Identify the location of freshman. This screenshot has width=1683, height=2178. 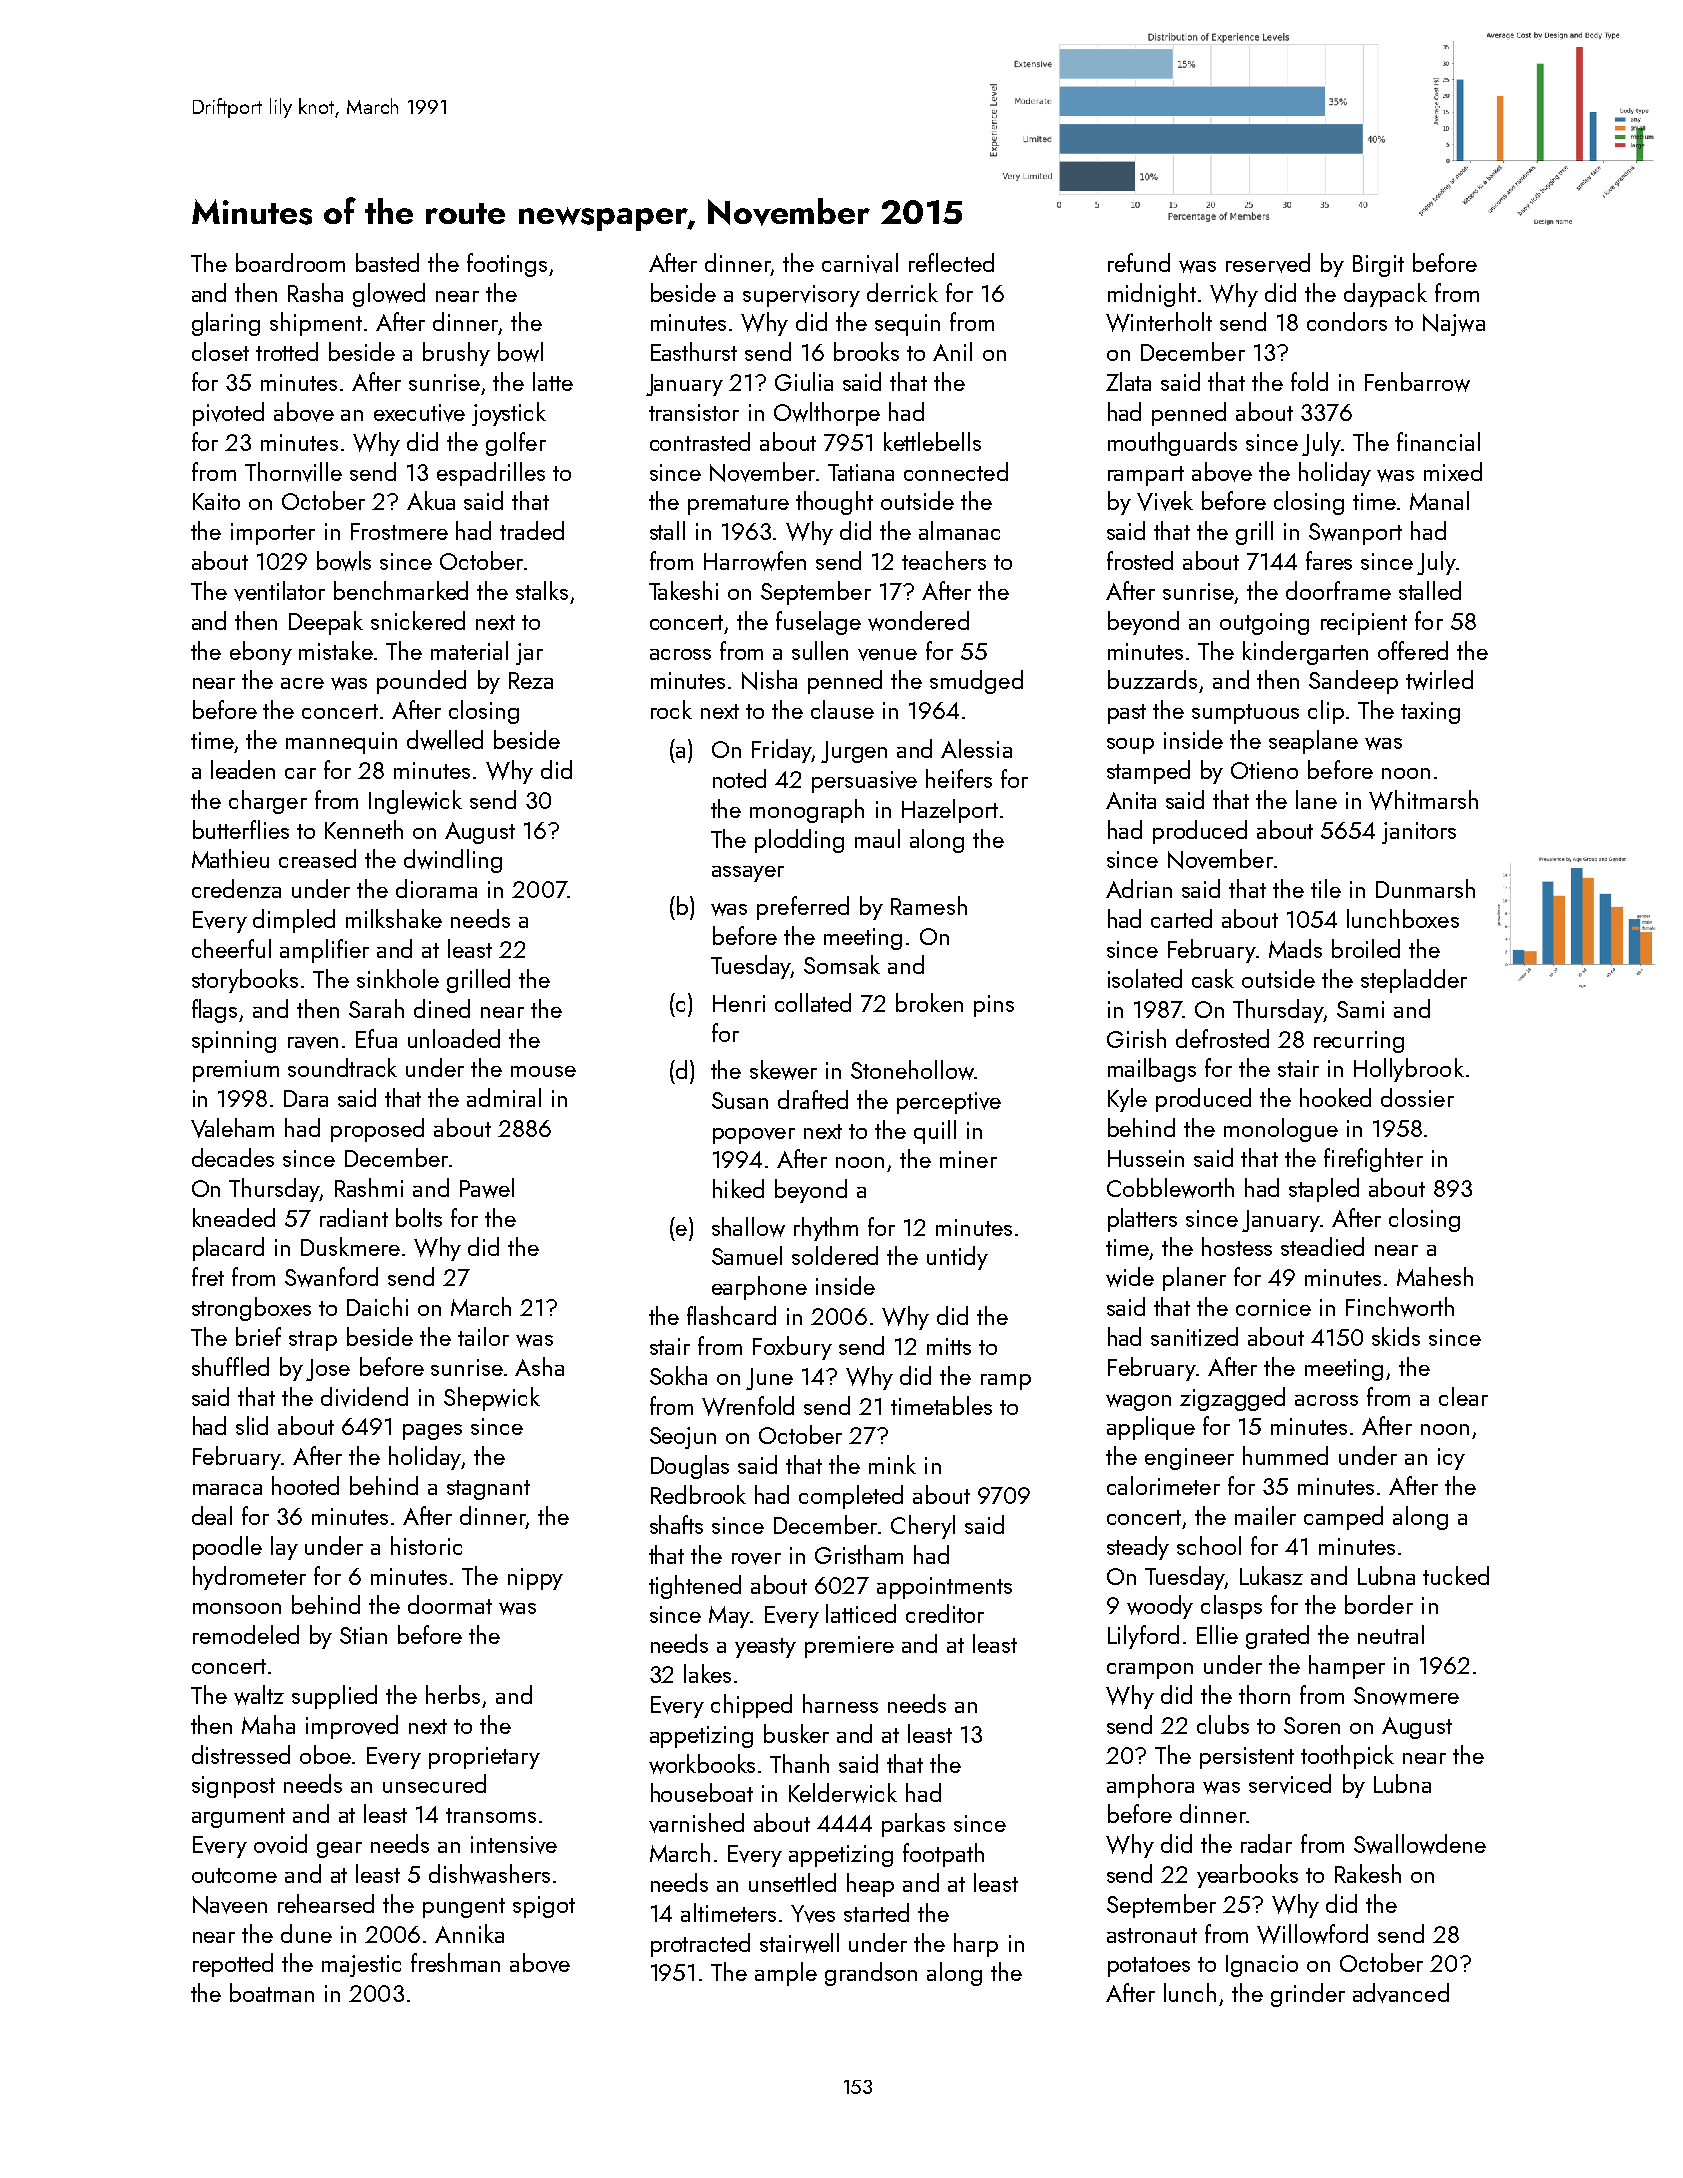
(455, 1962).
